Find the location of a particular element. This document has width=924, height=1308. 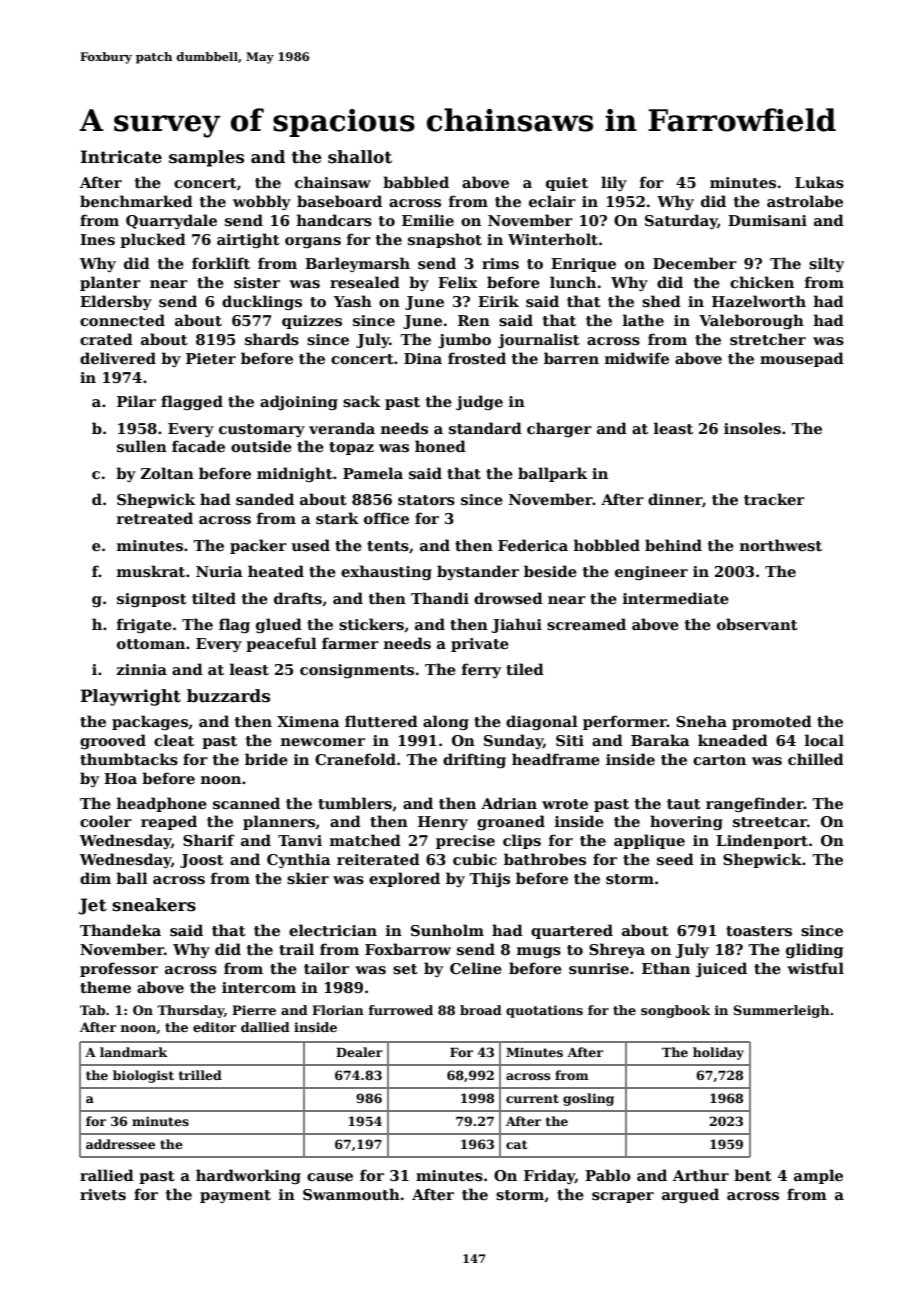

addressee is located at coordinates (120, 1144).
